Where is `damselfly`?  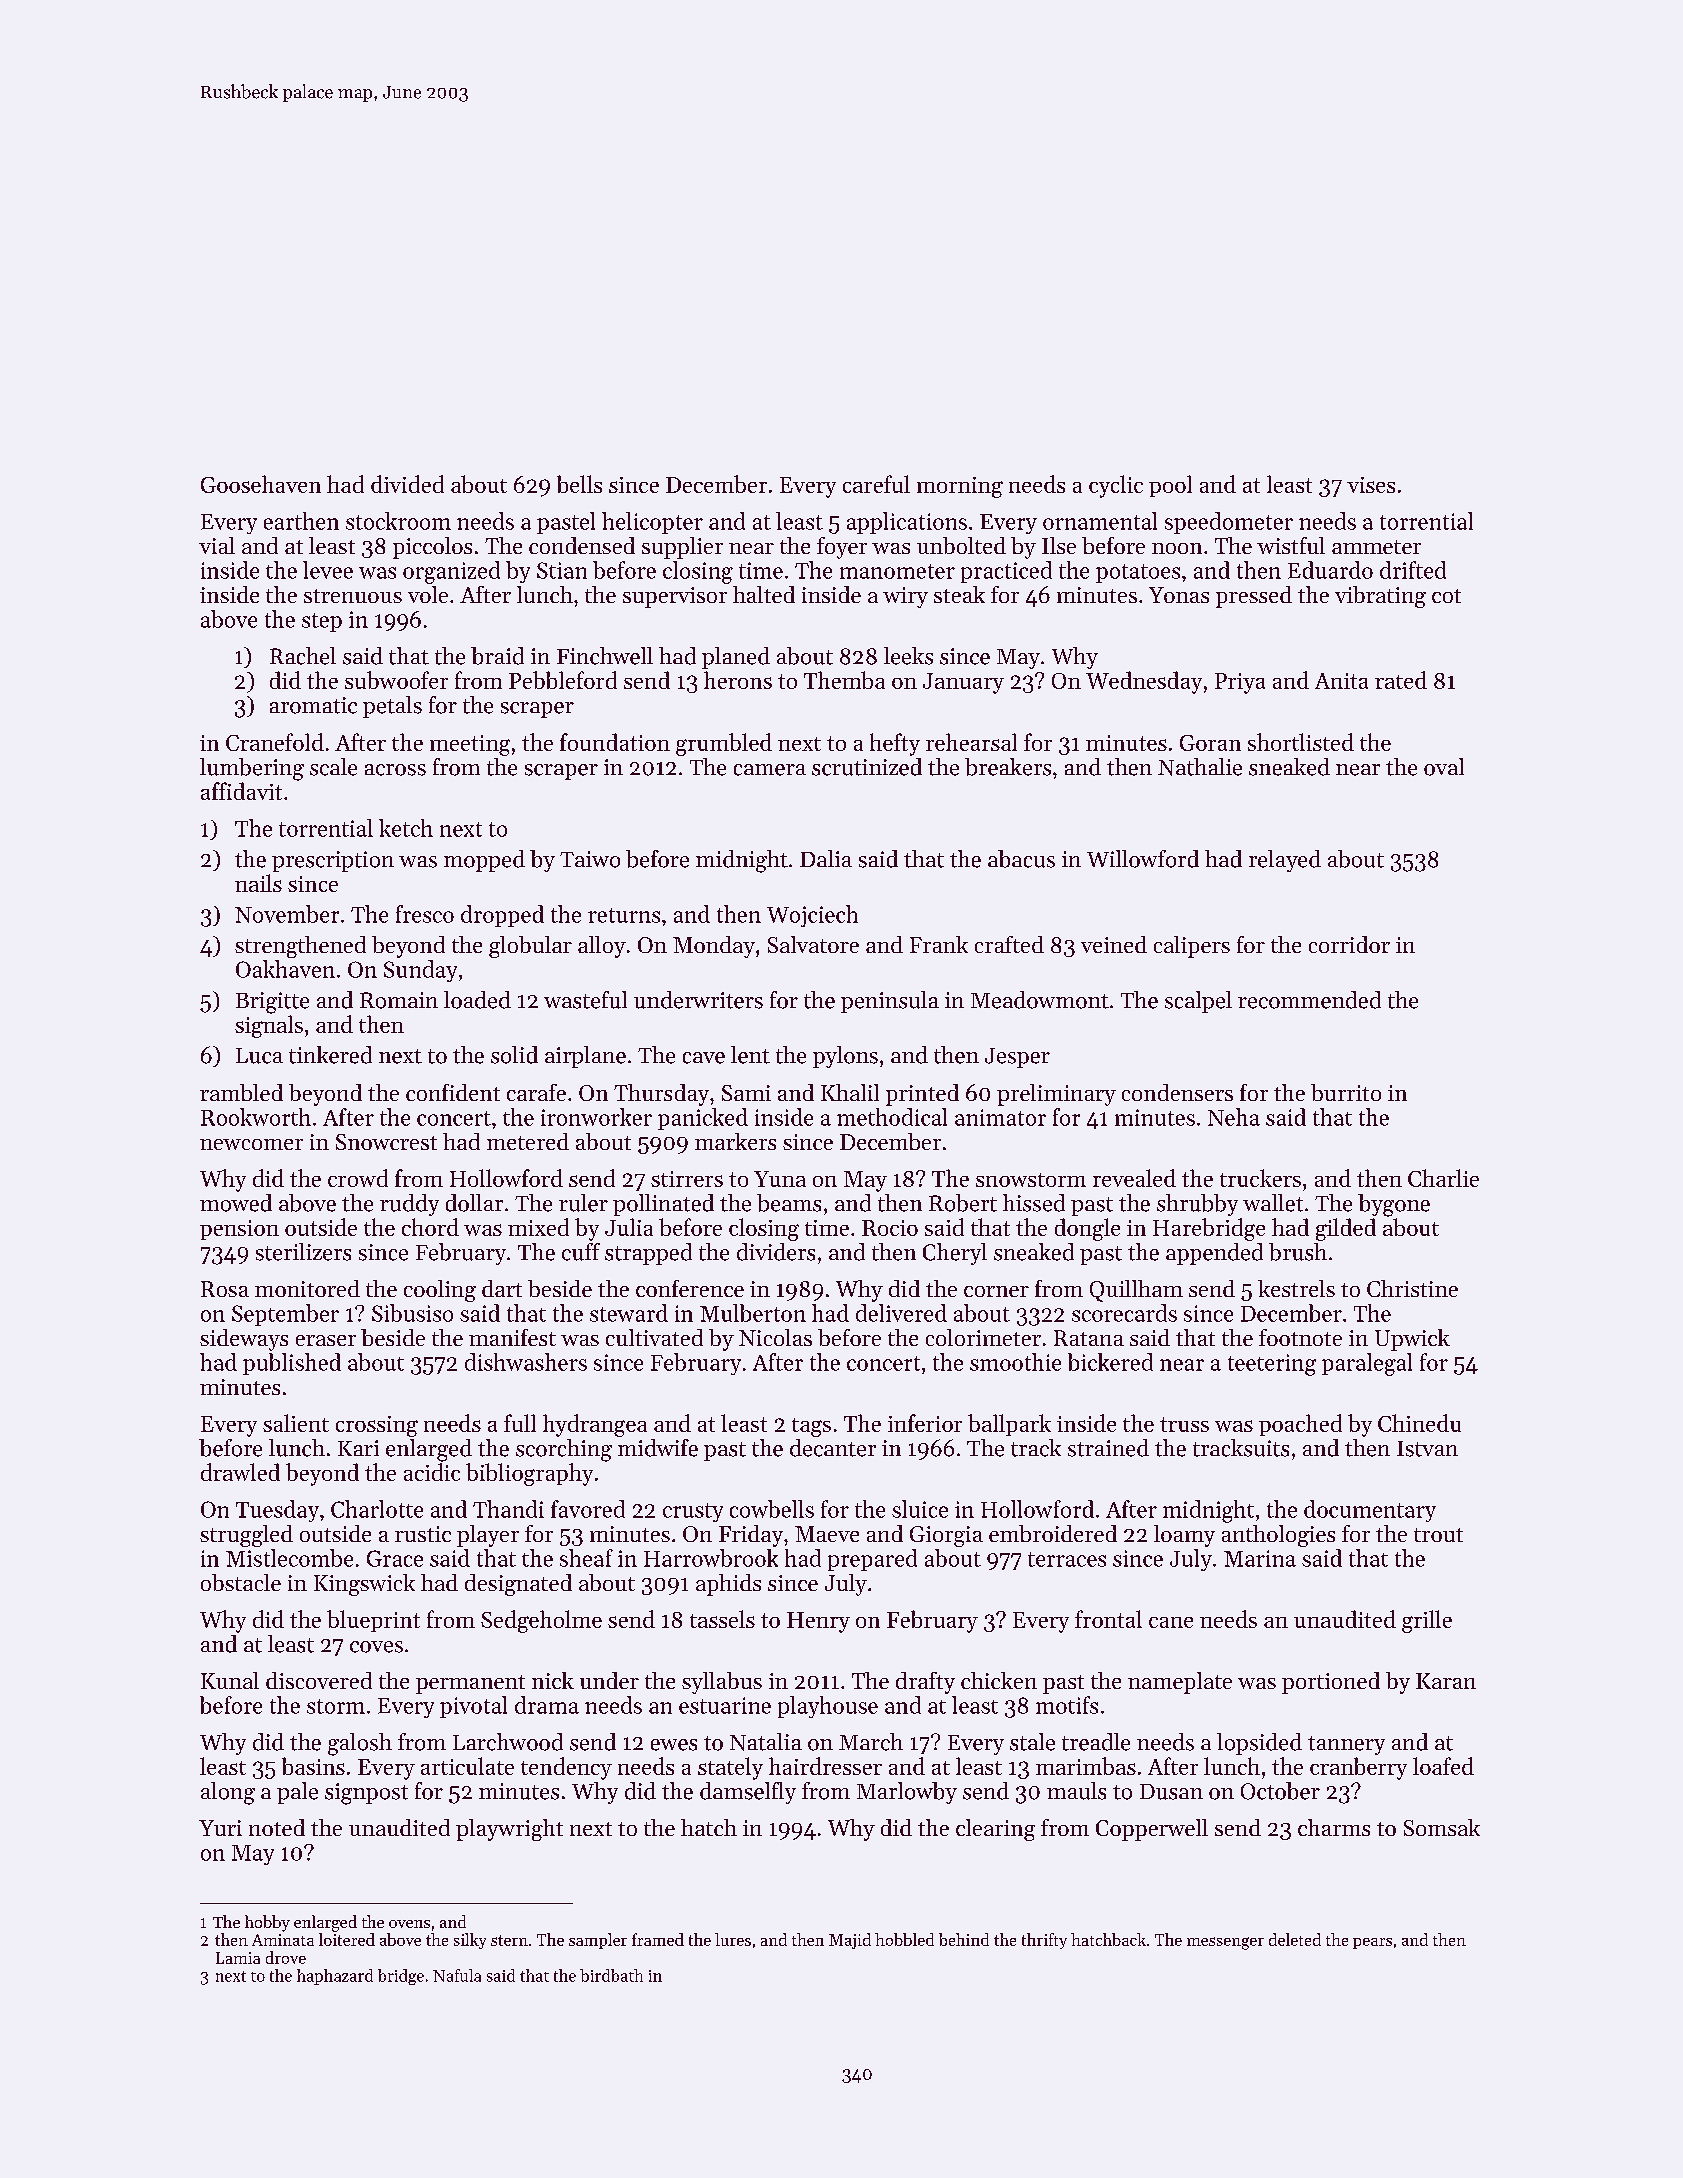 damselfly is located at coordinates (748, 1793).
